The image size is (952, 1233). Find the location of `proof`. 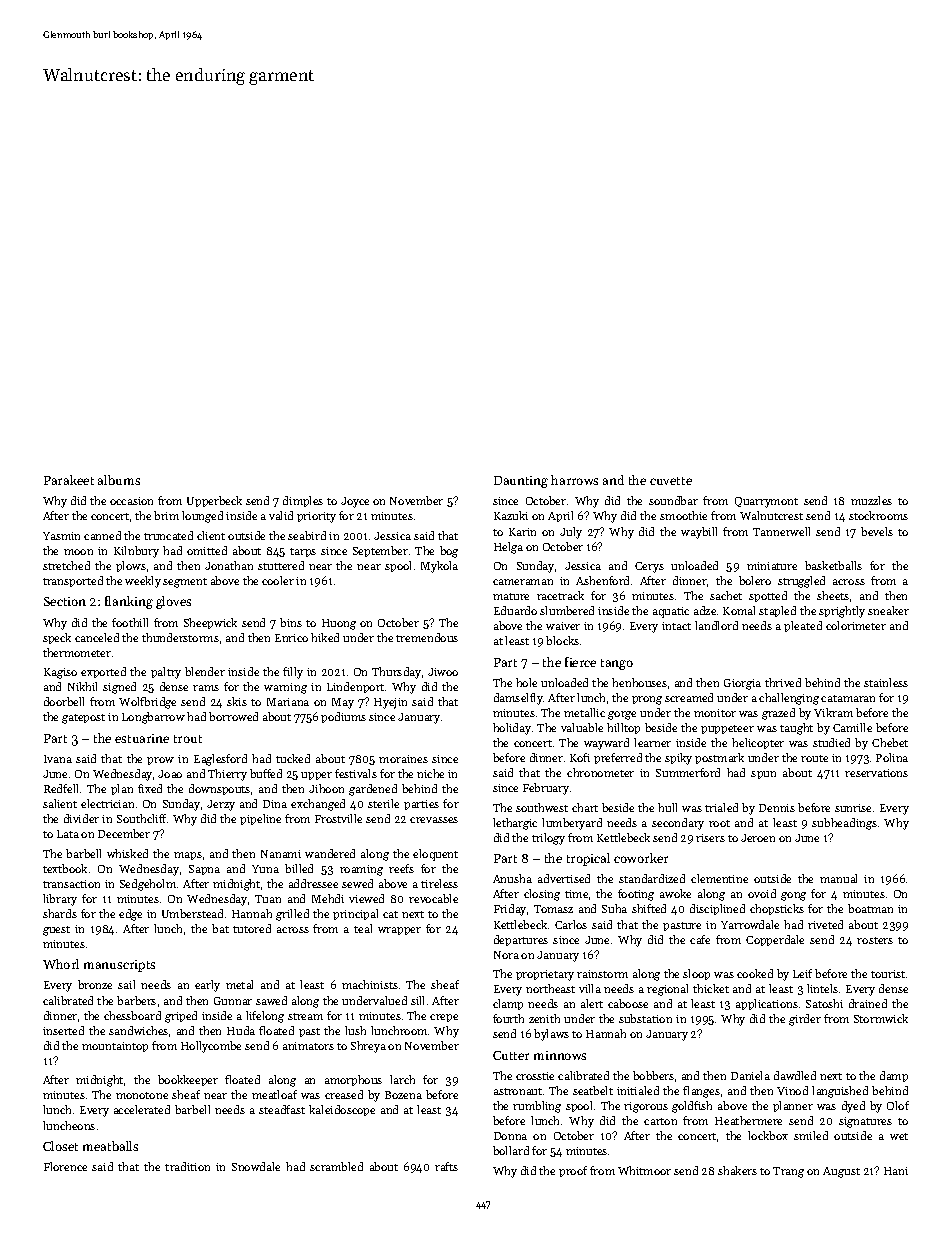

proof is located at coordinates (573, 1171).
